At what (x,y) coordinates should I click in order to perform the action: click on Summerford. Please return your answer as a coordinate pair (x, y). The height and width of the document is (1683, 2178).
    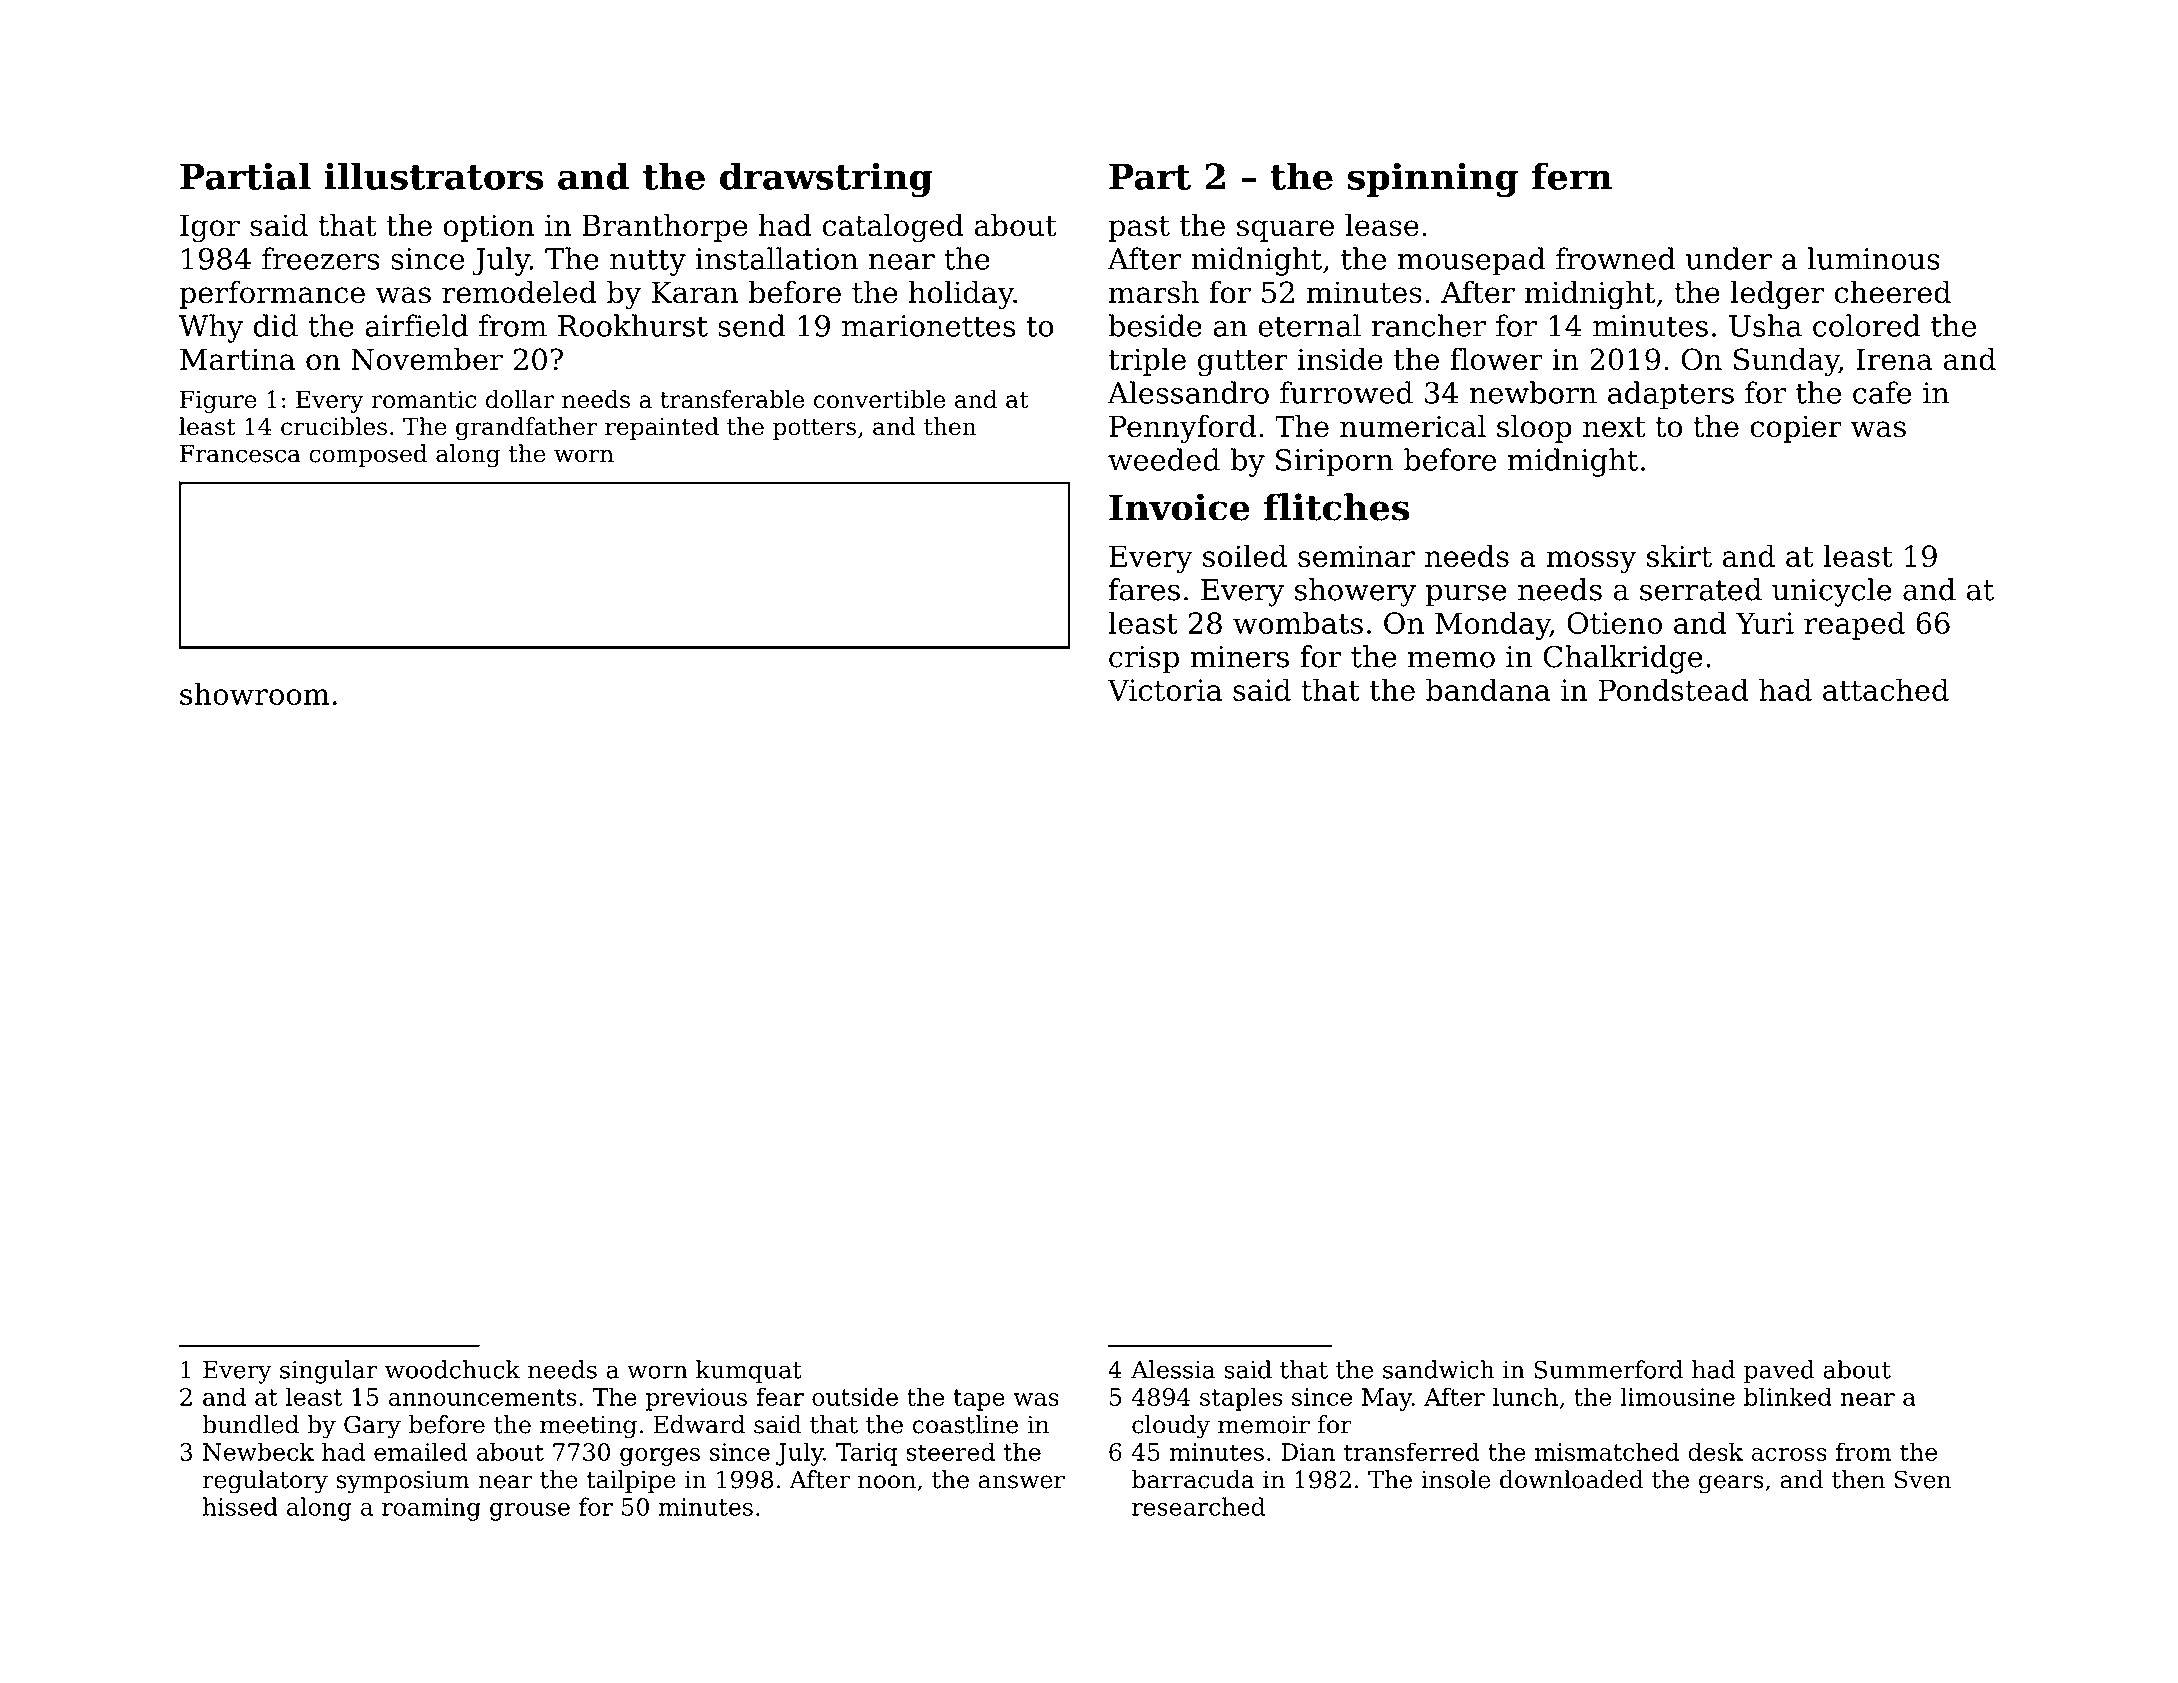
    Looking at the image, I should click on (1608, 1369).
